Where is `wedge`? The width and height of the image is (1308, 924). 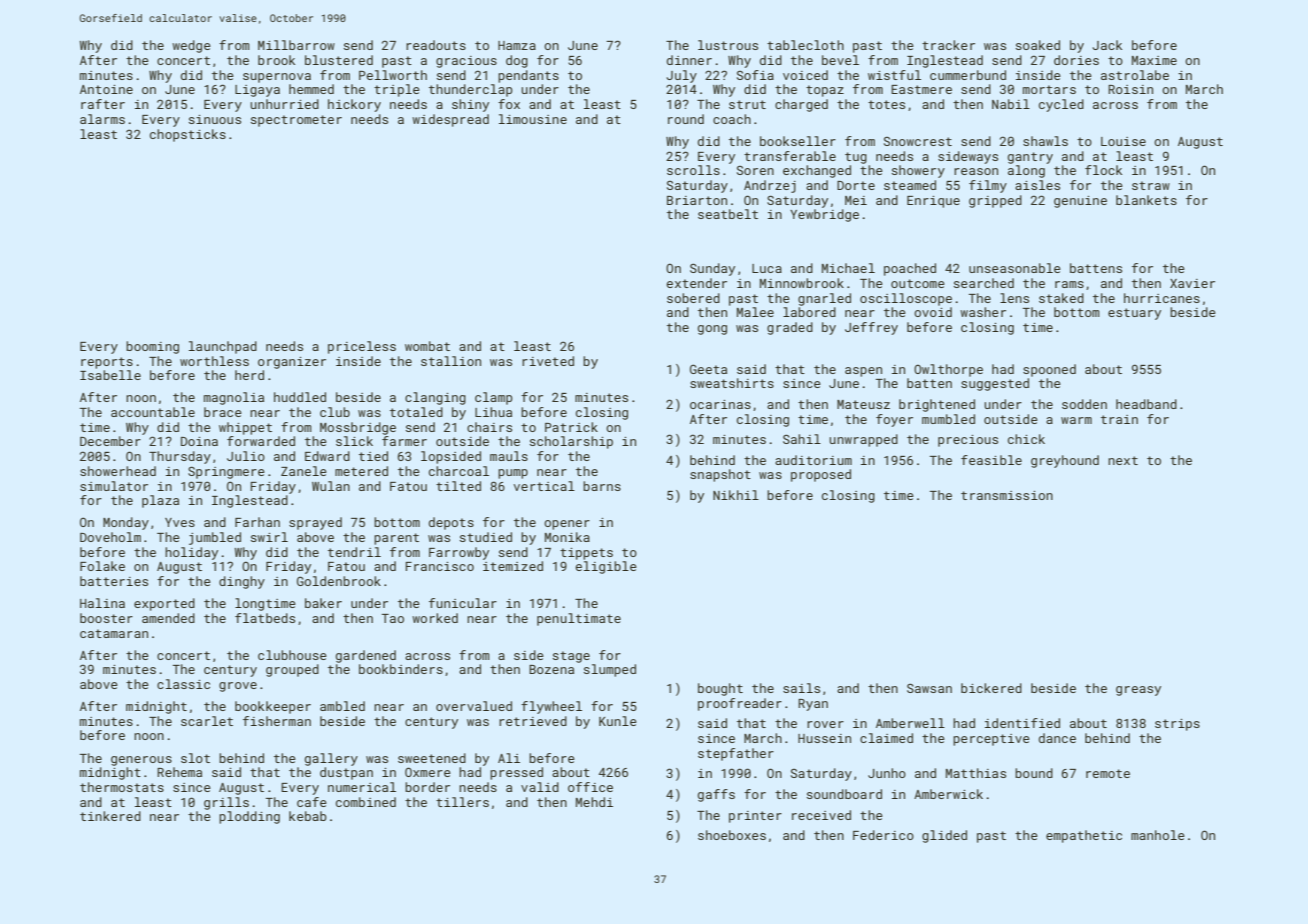 wedge is located at coordinates (191, 46).
